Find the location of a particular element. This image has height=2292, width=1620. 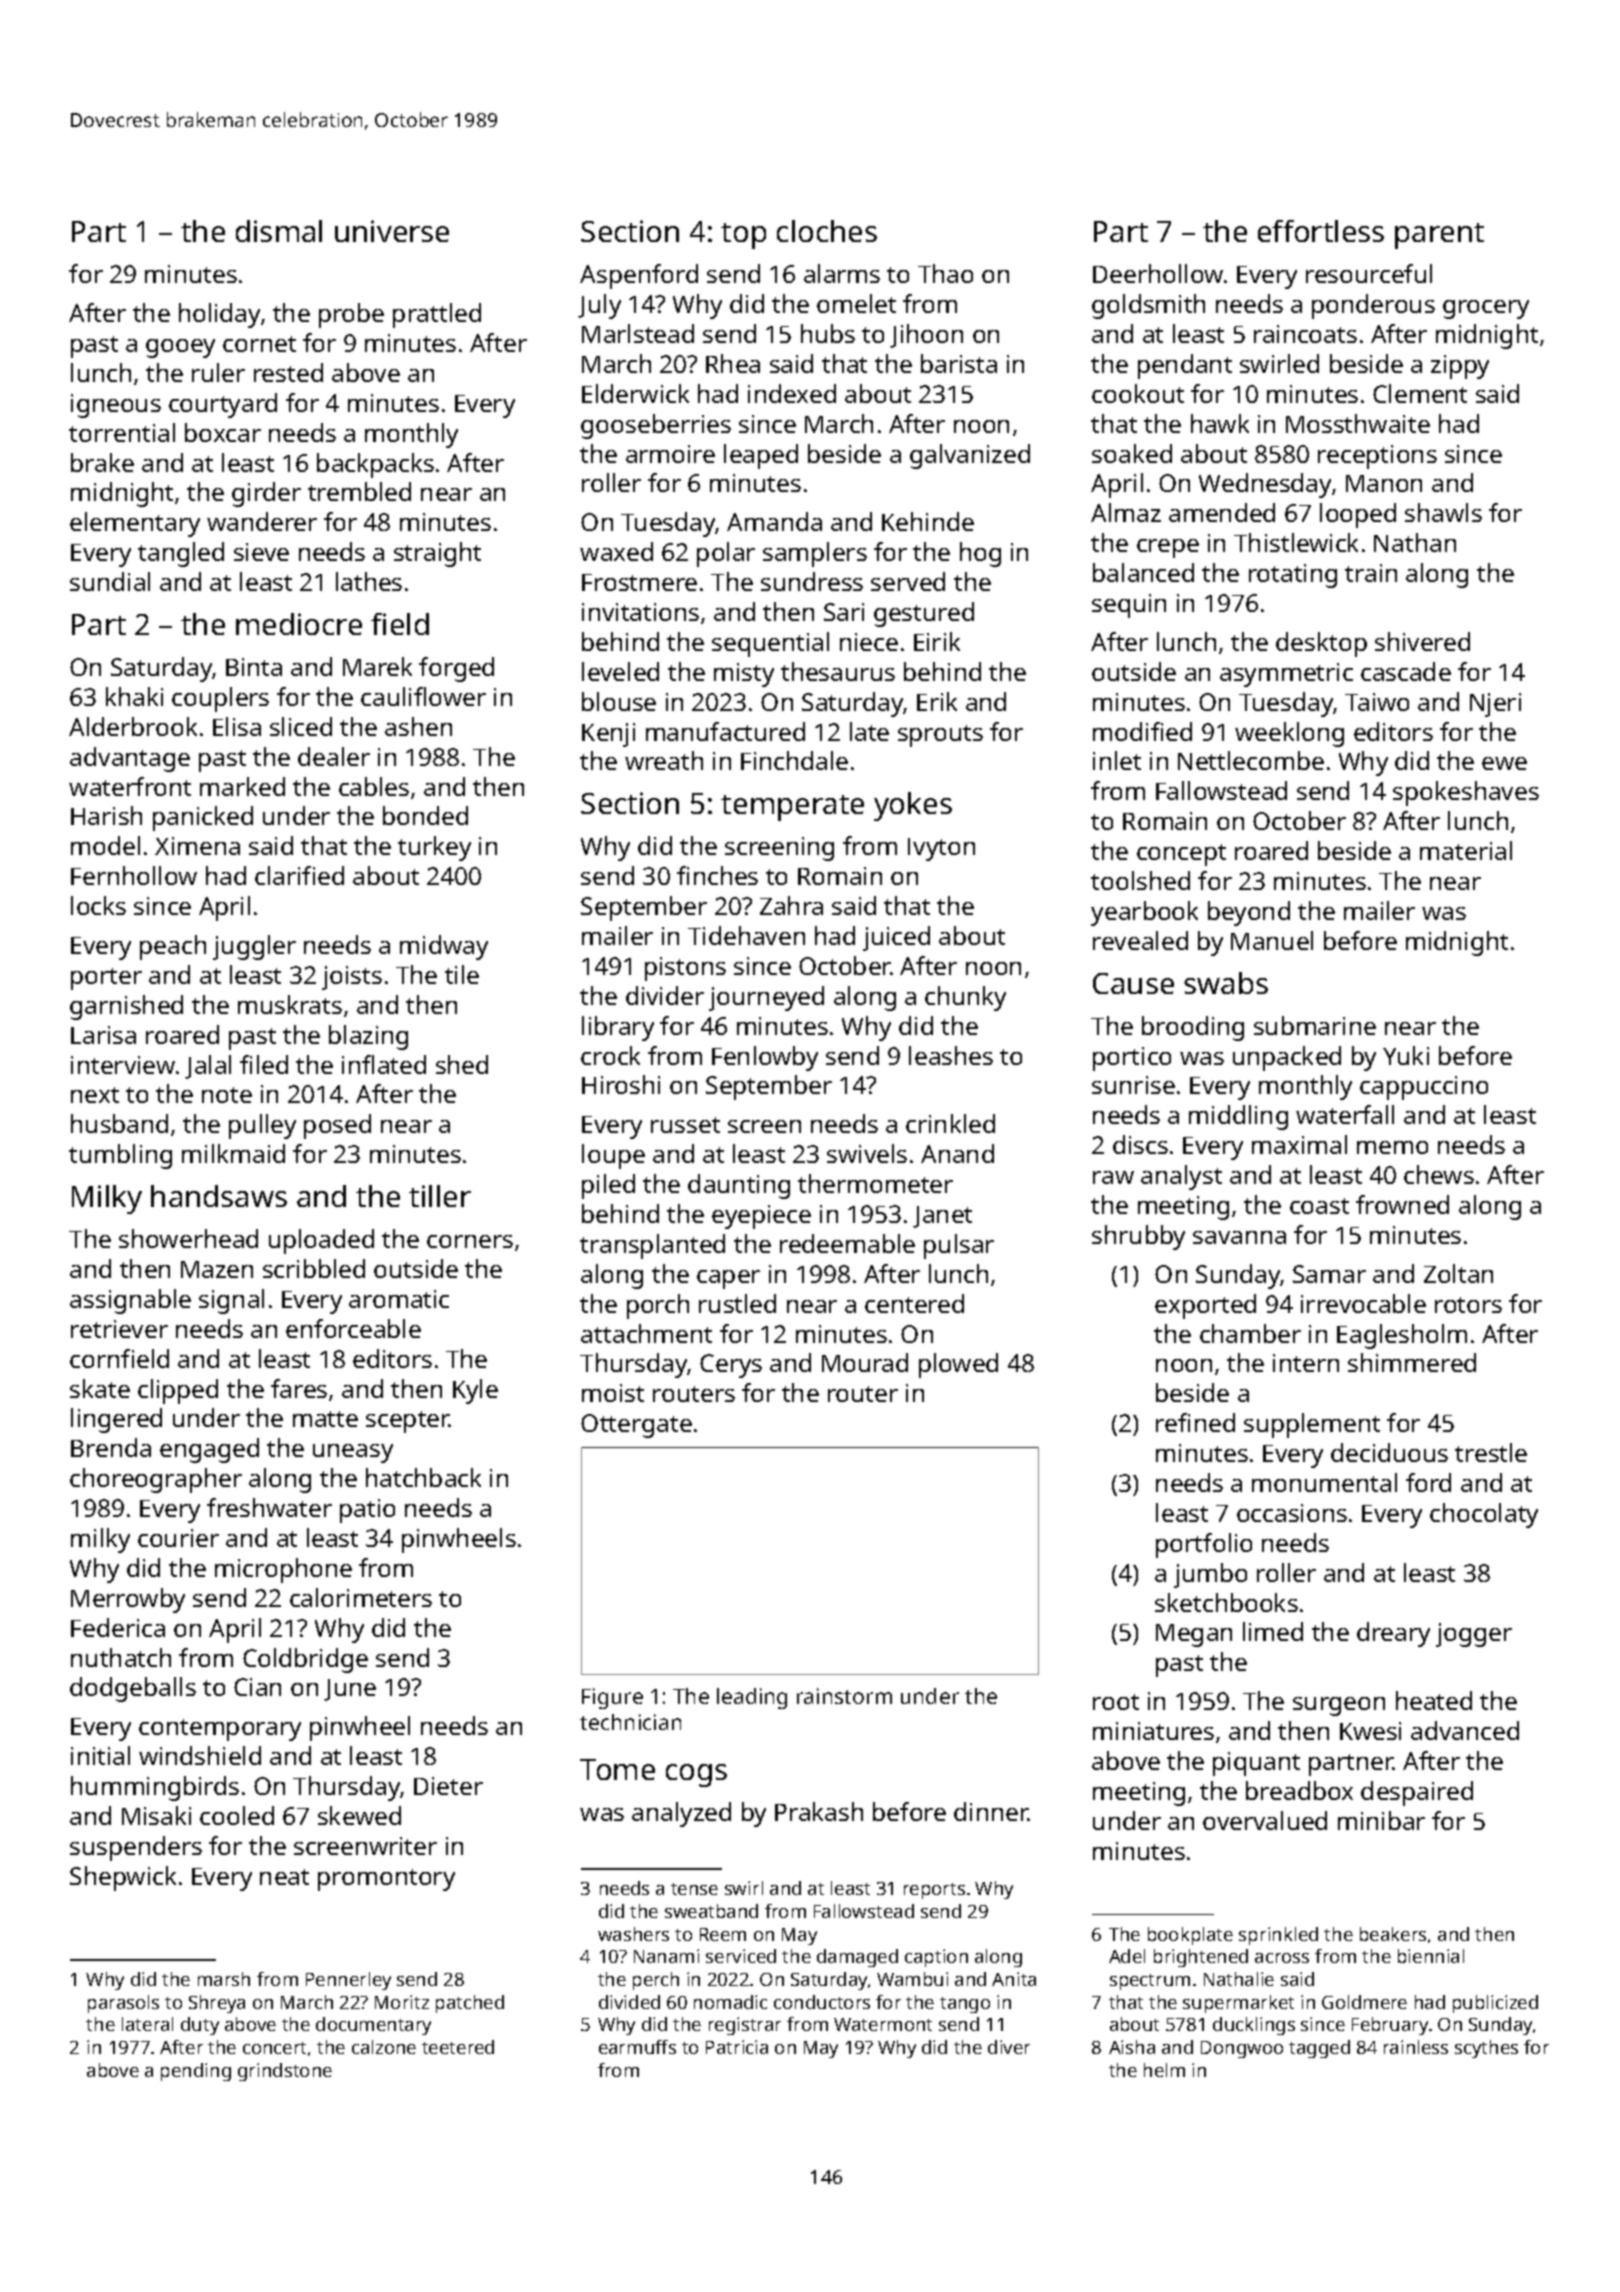

gooey is located at coordinates (180, 348).
